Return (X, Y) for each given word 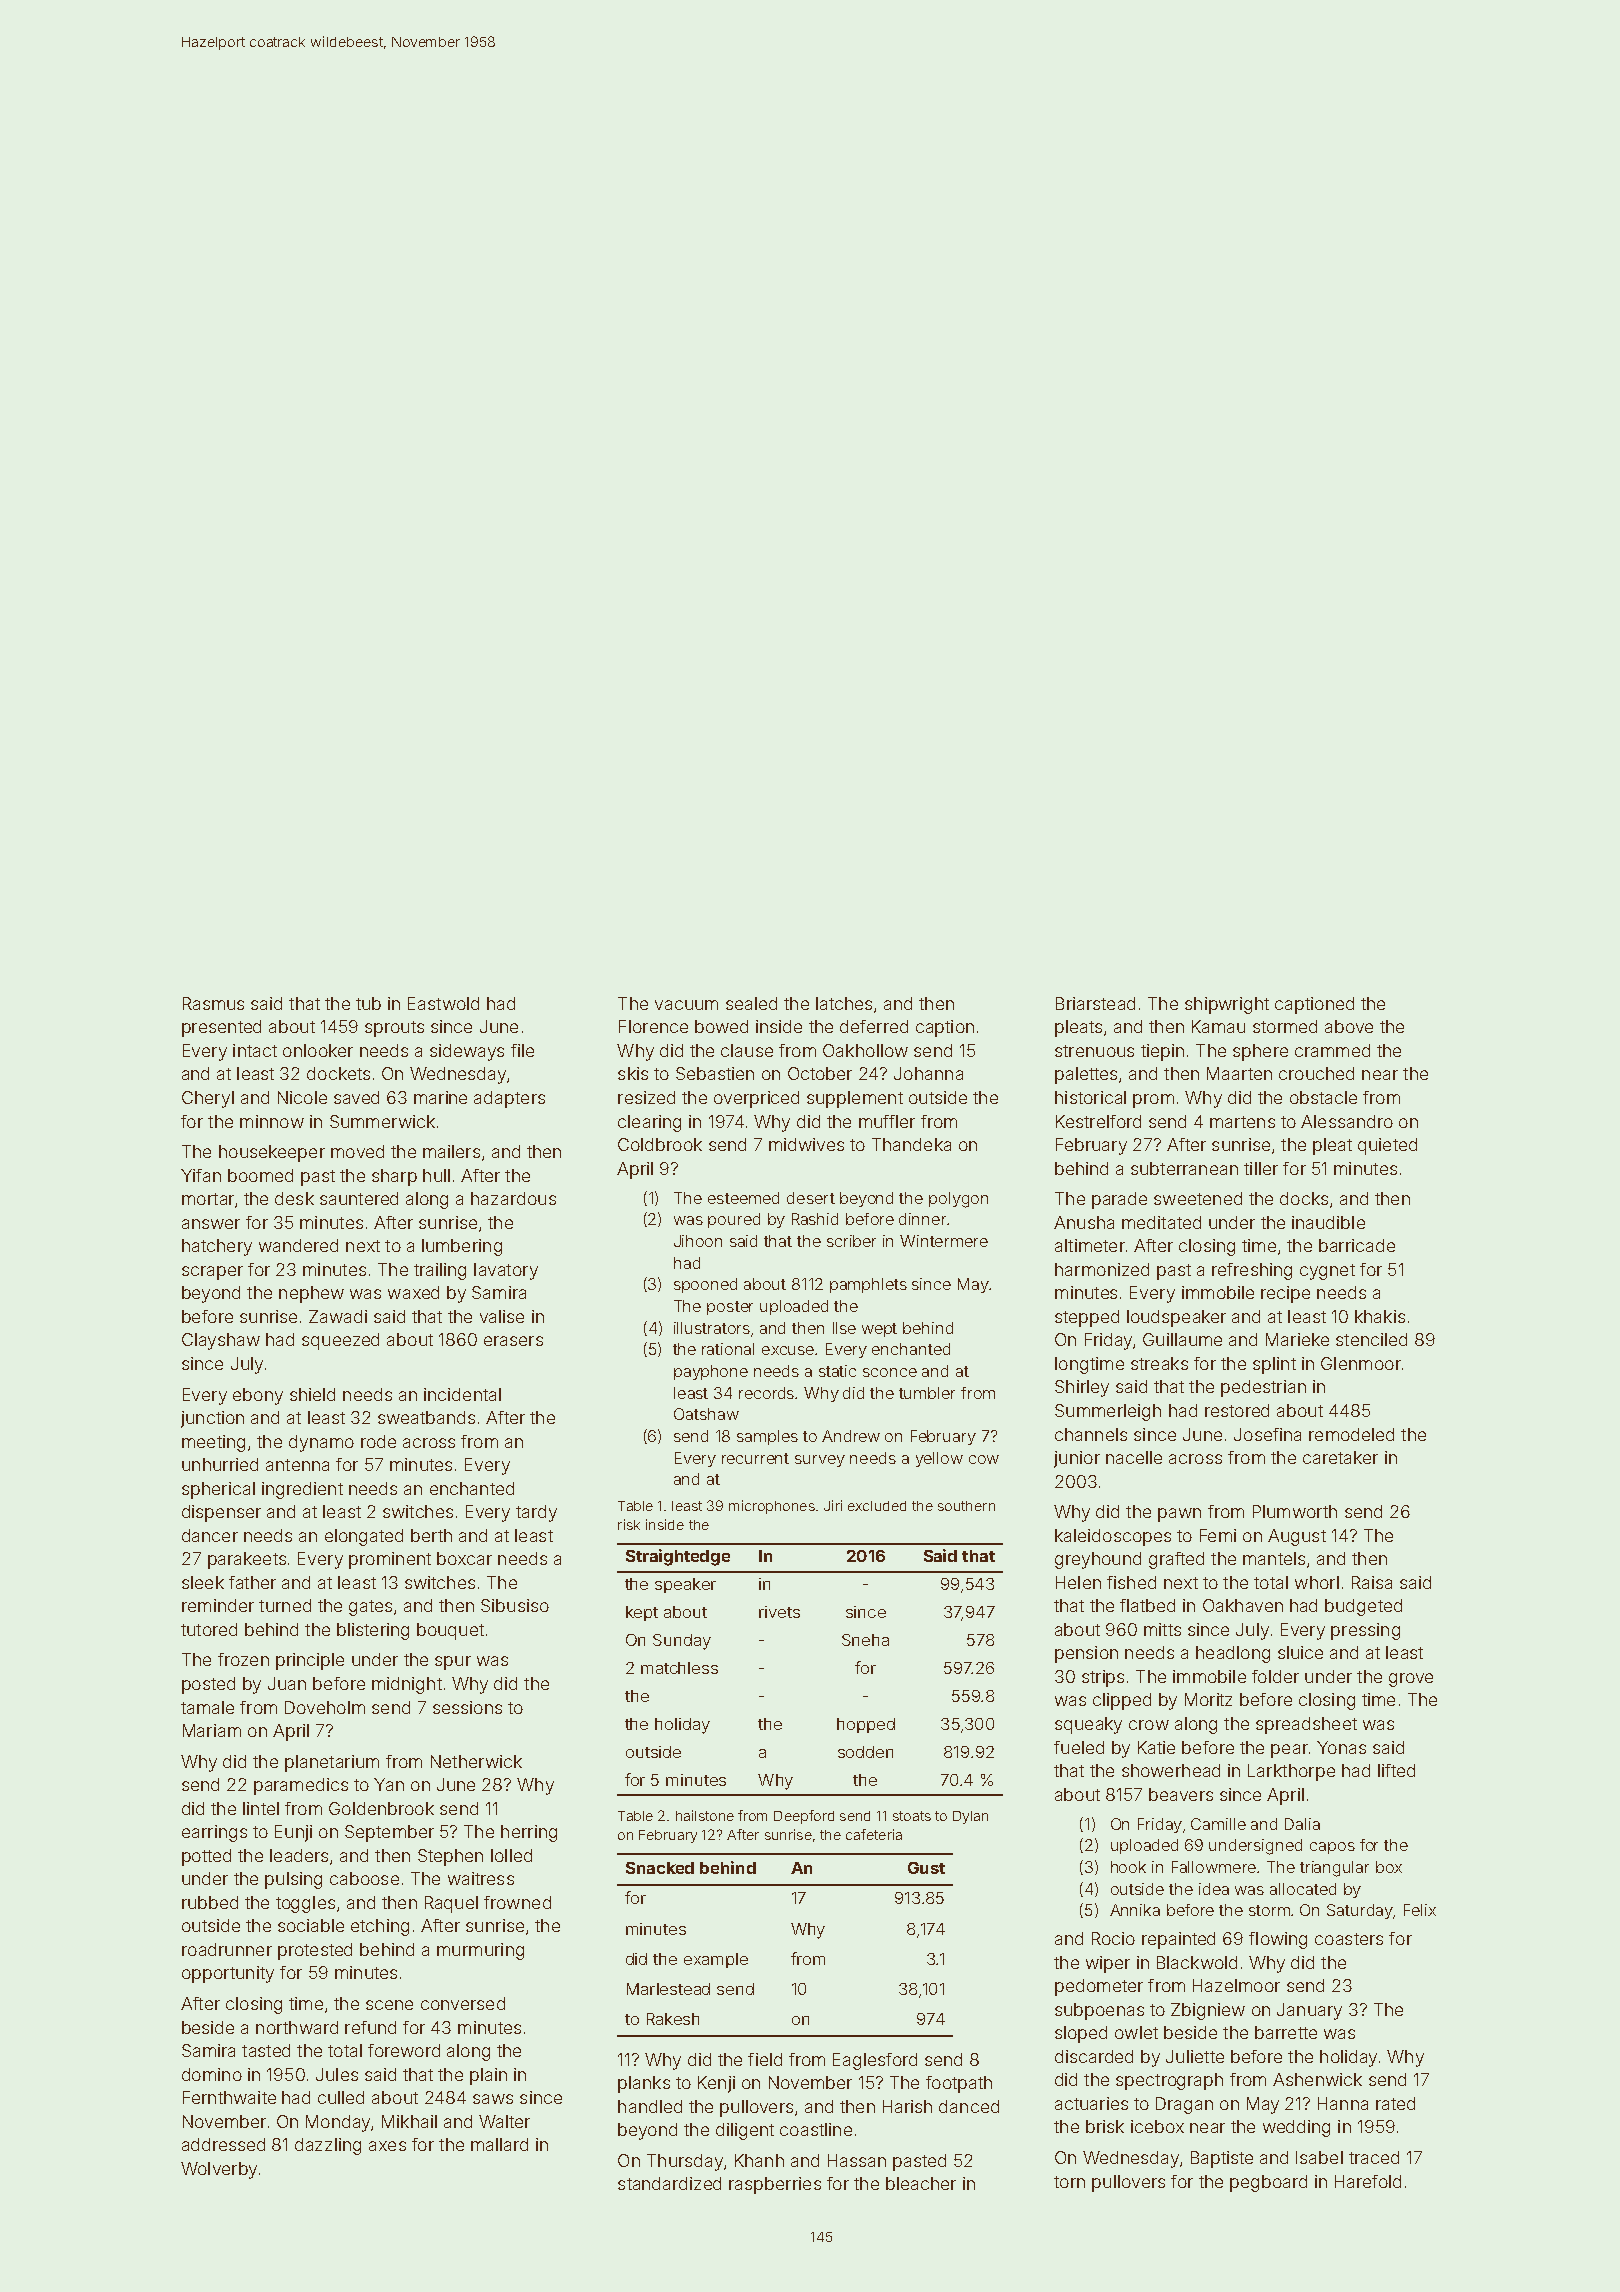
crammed (1332, 1050)
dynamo (321, 1443)
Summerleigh (1108, 1412)
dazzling (328, 2146)
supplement (855, 1099)
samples (767, 1437)
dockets (338, 1073)
